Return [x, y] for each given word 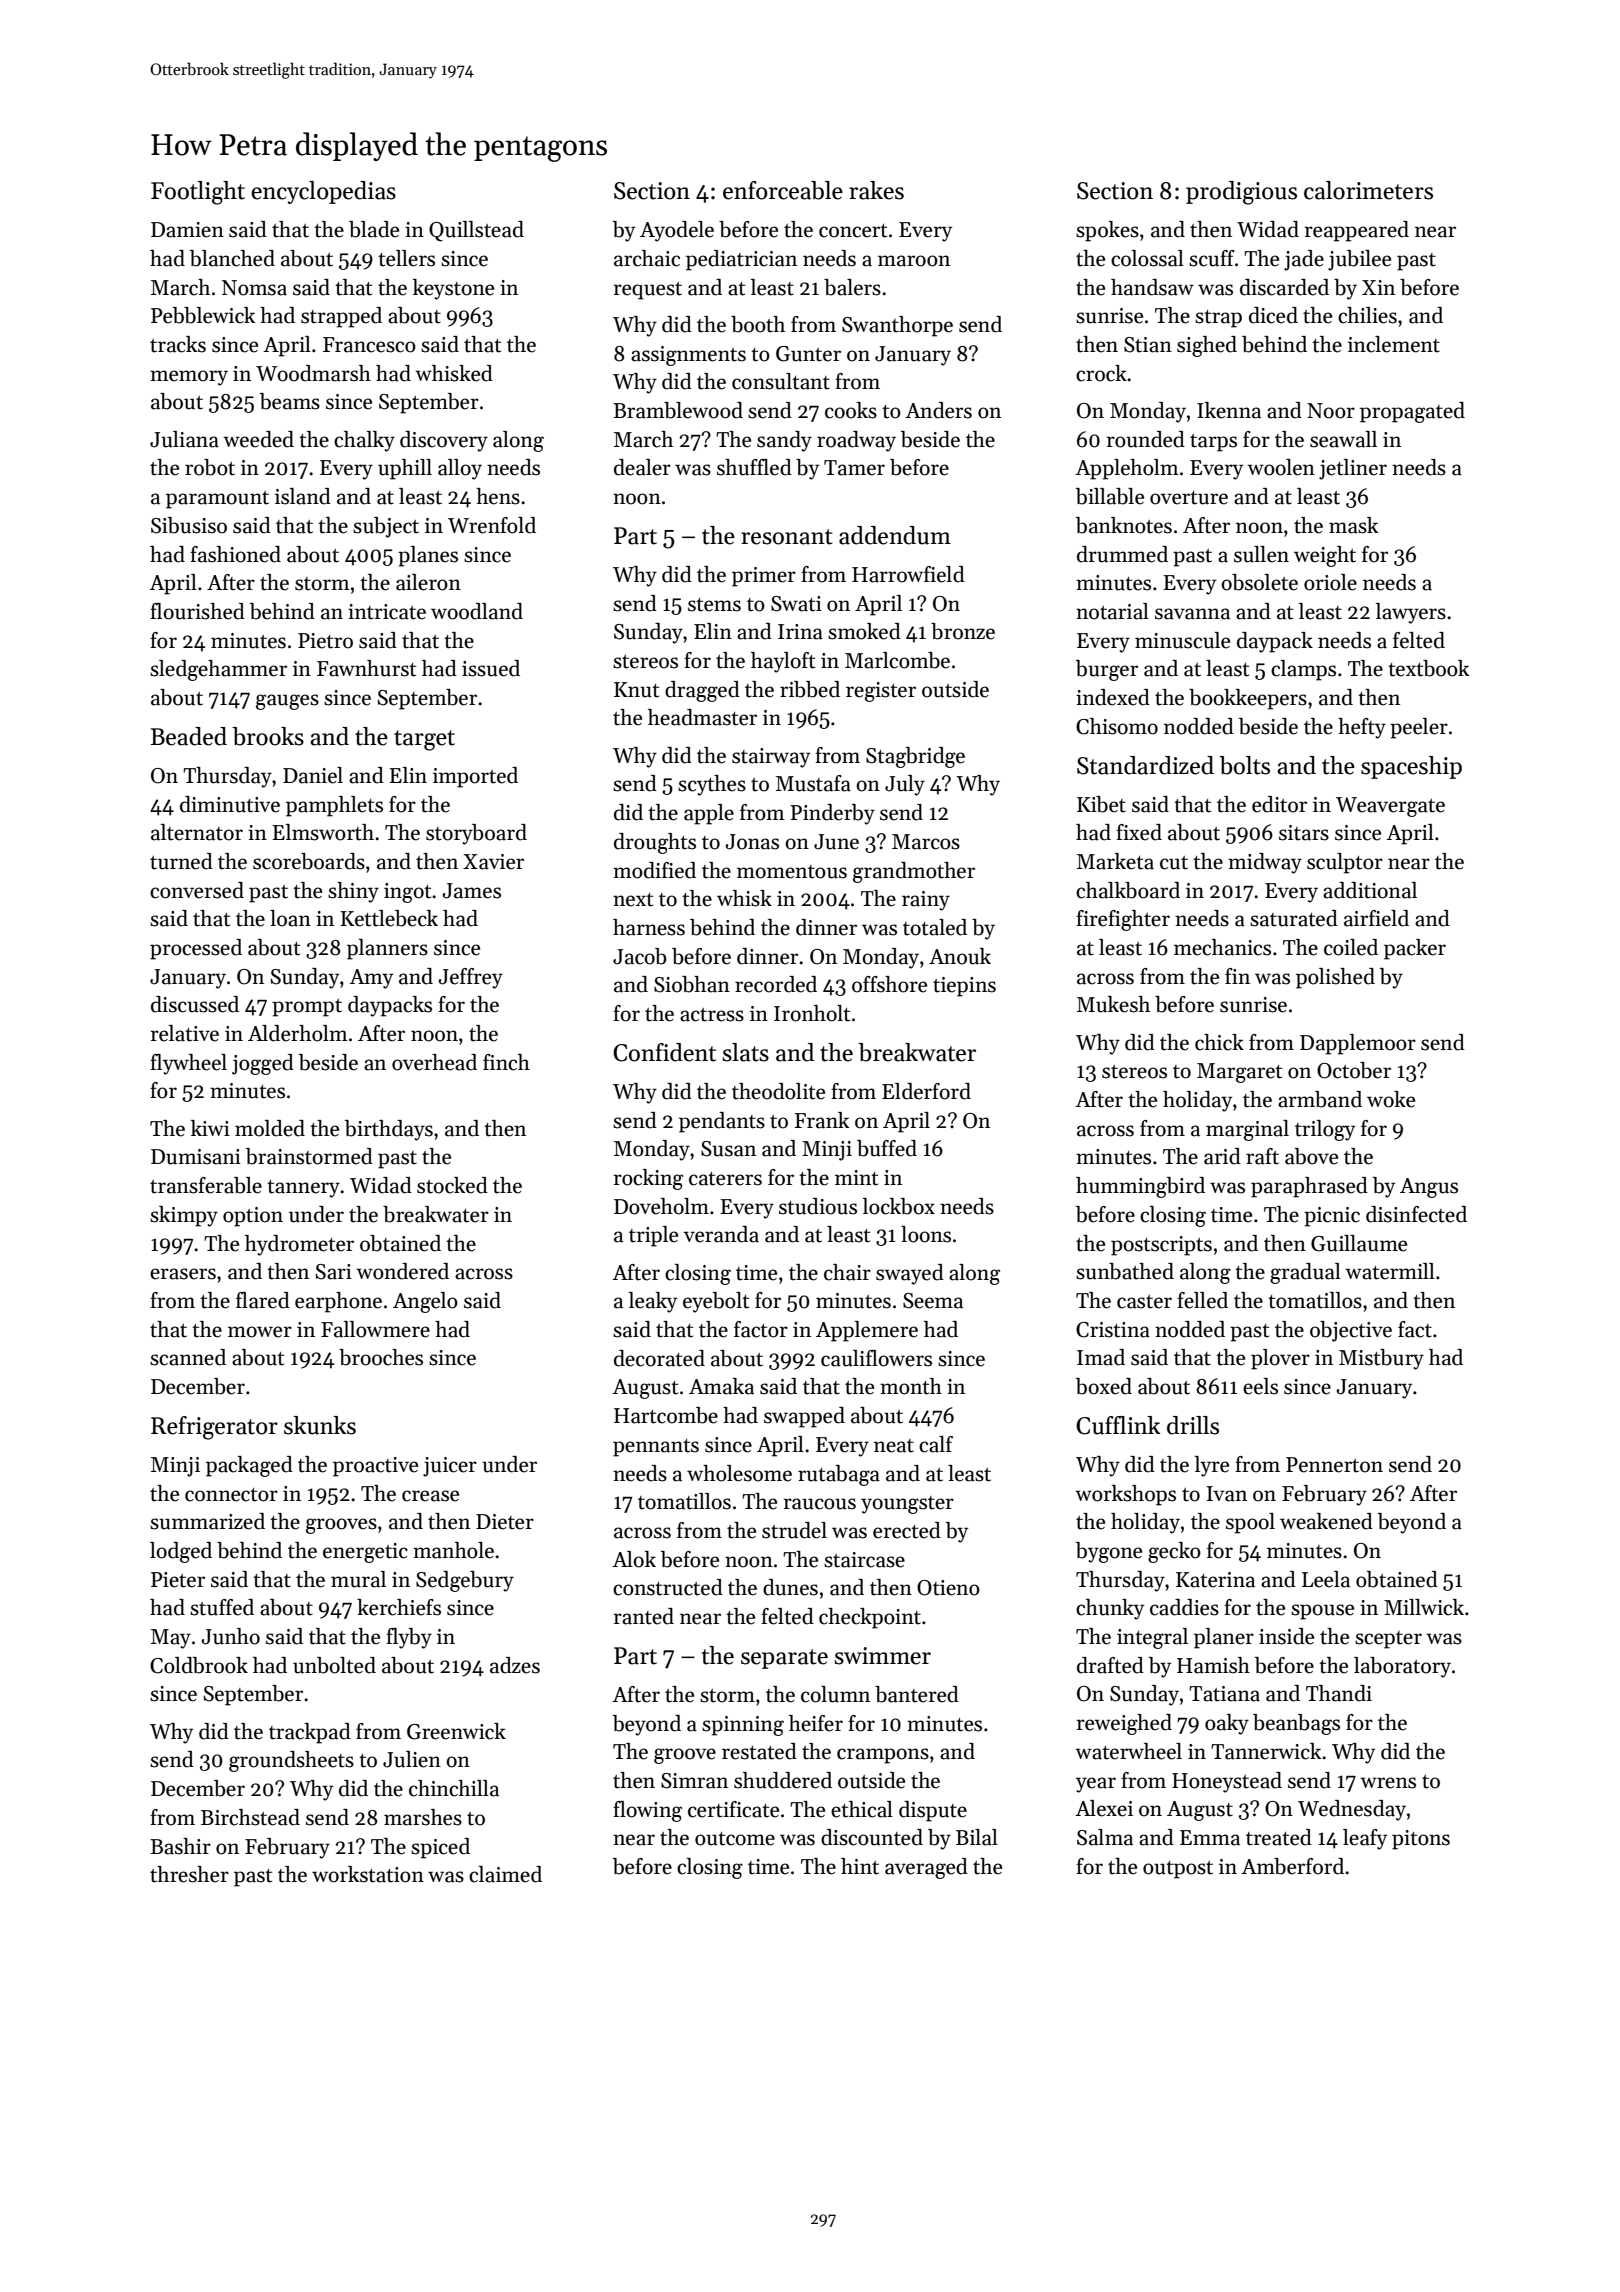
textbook [1428, 668]
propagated [1412, 412]
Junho [230, 1636]
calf [936, 1444]
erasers [183, 1274]
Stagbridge [915, 757]
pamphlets [334, 806]
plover [1280, 1359]
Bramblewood [678, 410]
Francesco [369, 345]
